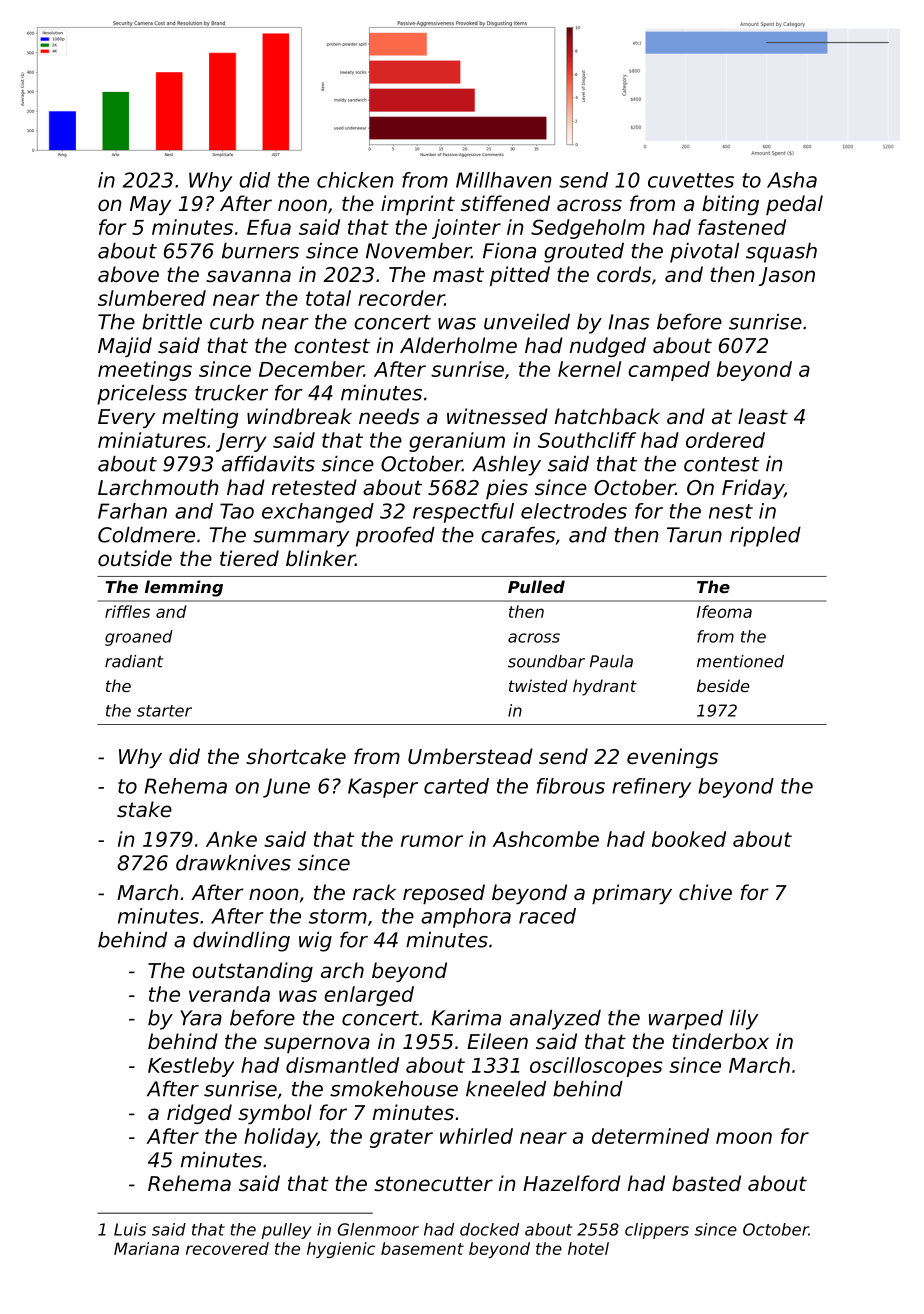  Describe the element at coordinates (164, 711) in the page. I see `starter` at that location.
